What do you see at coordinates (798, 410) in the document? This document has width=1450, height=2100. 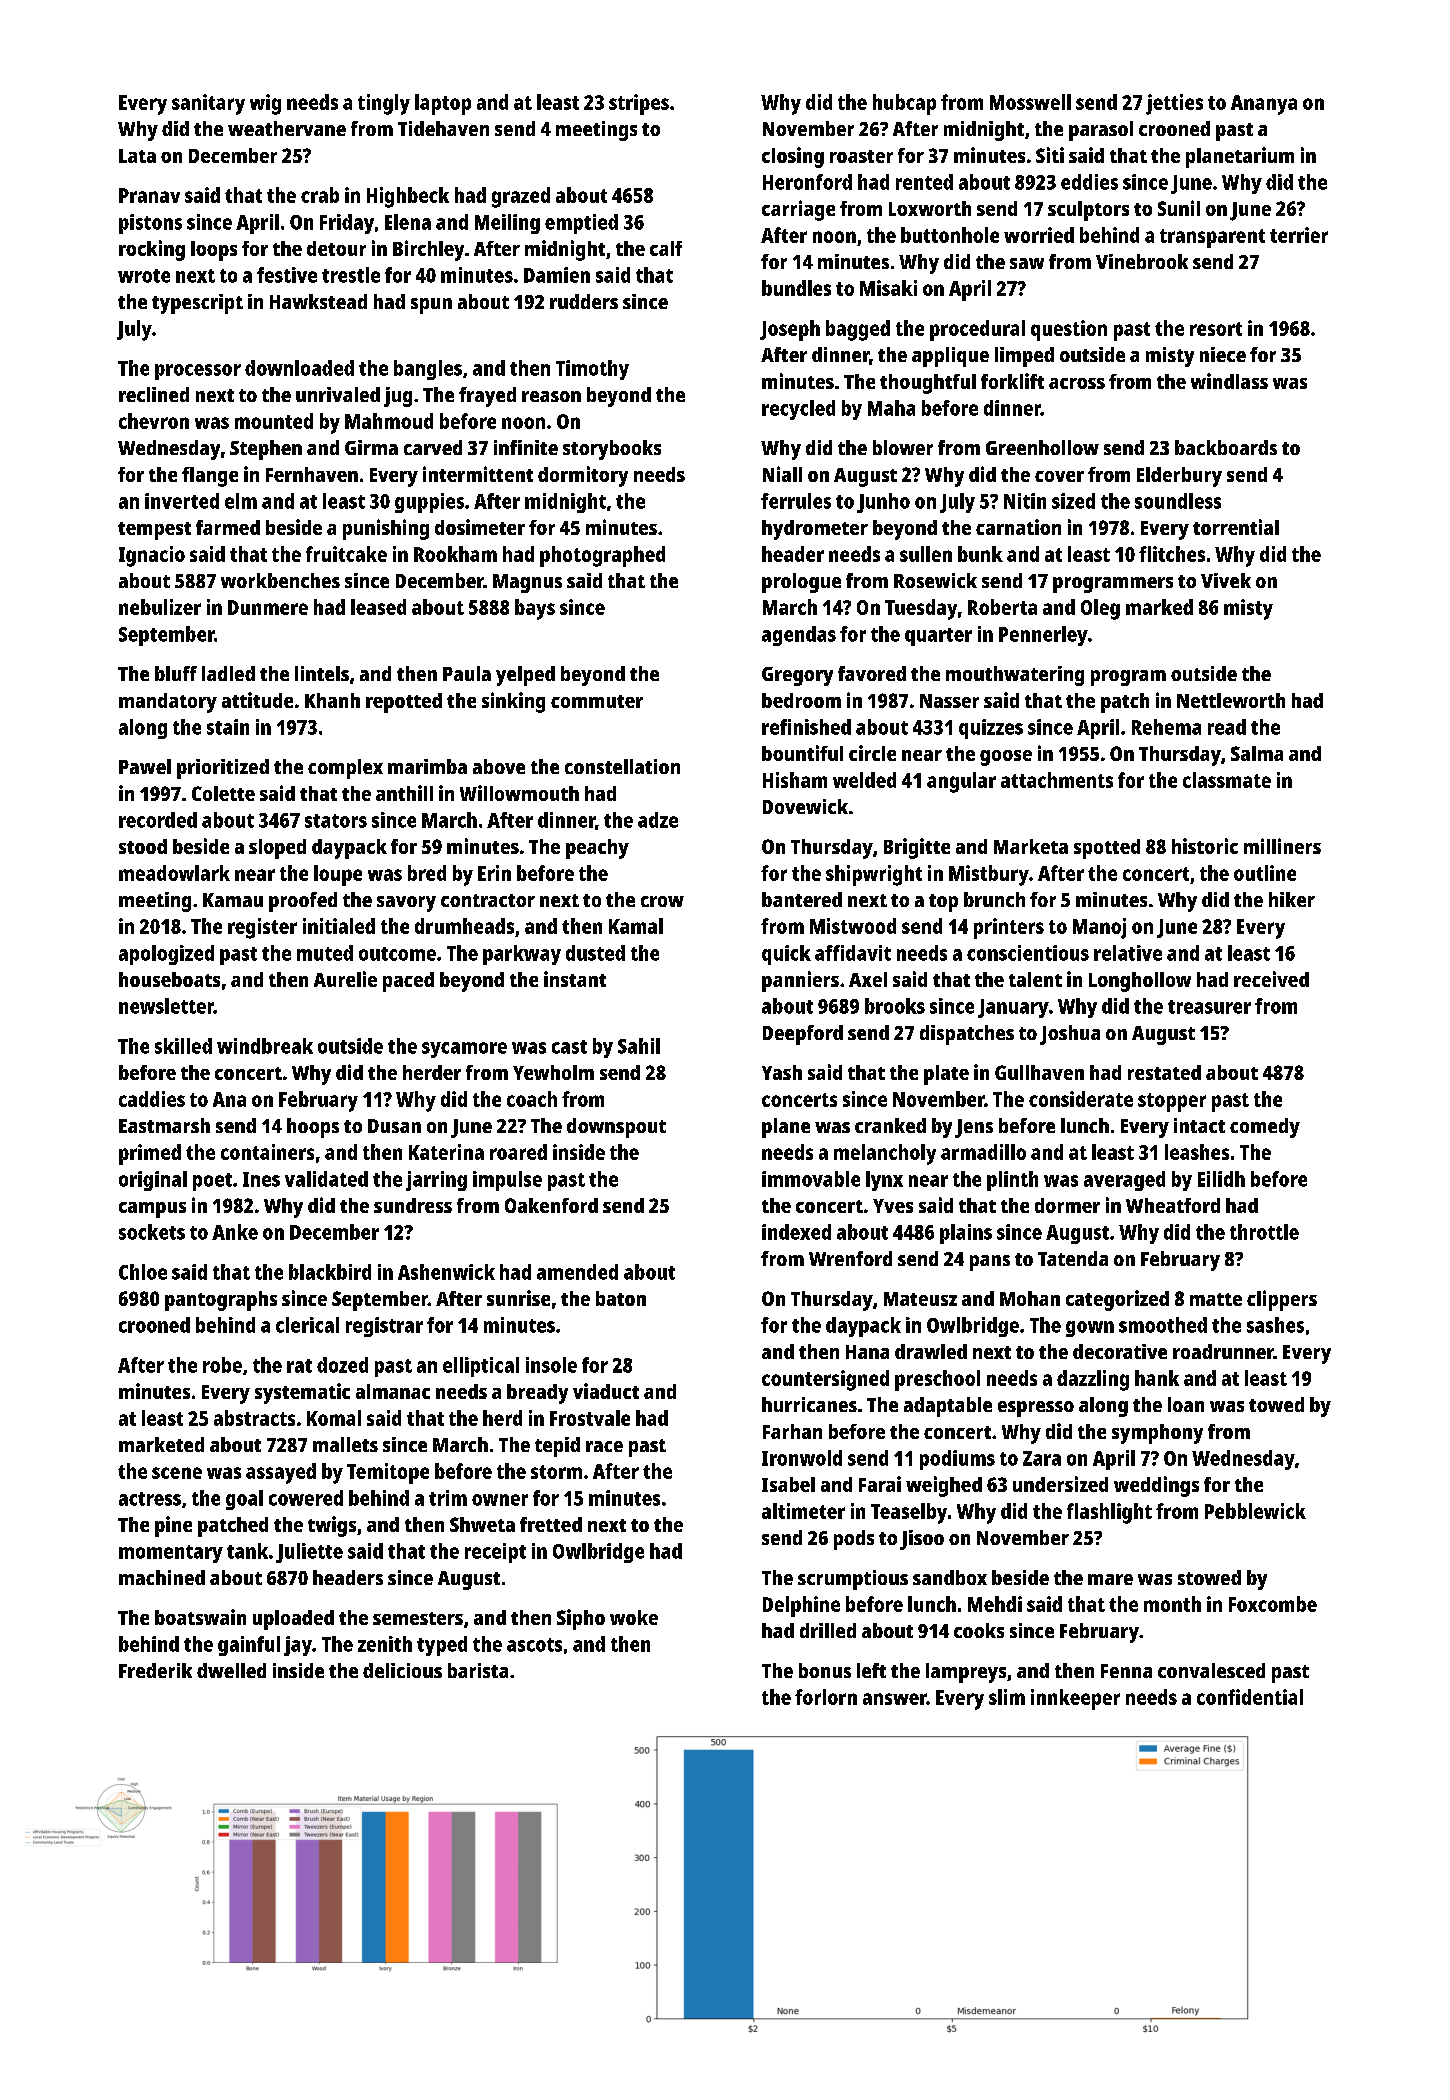 I see `recycled` at bounding box center [798, 410].
